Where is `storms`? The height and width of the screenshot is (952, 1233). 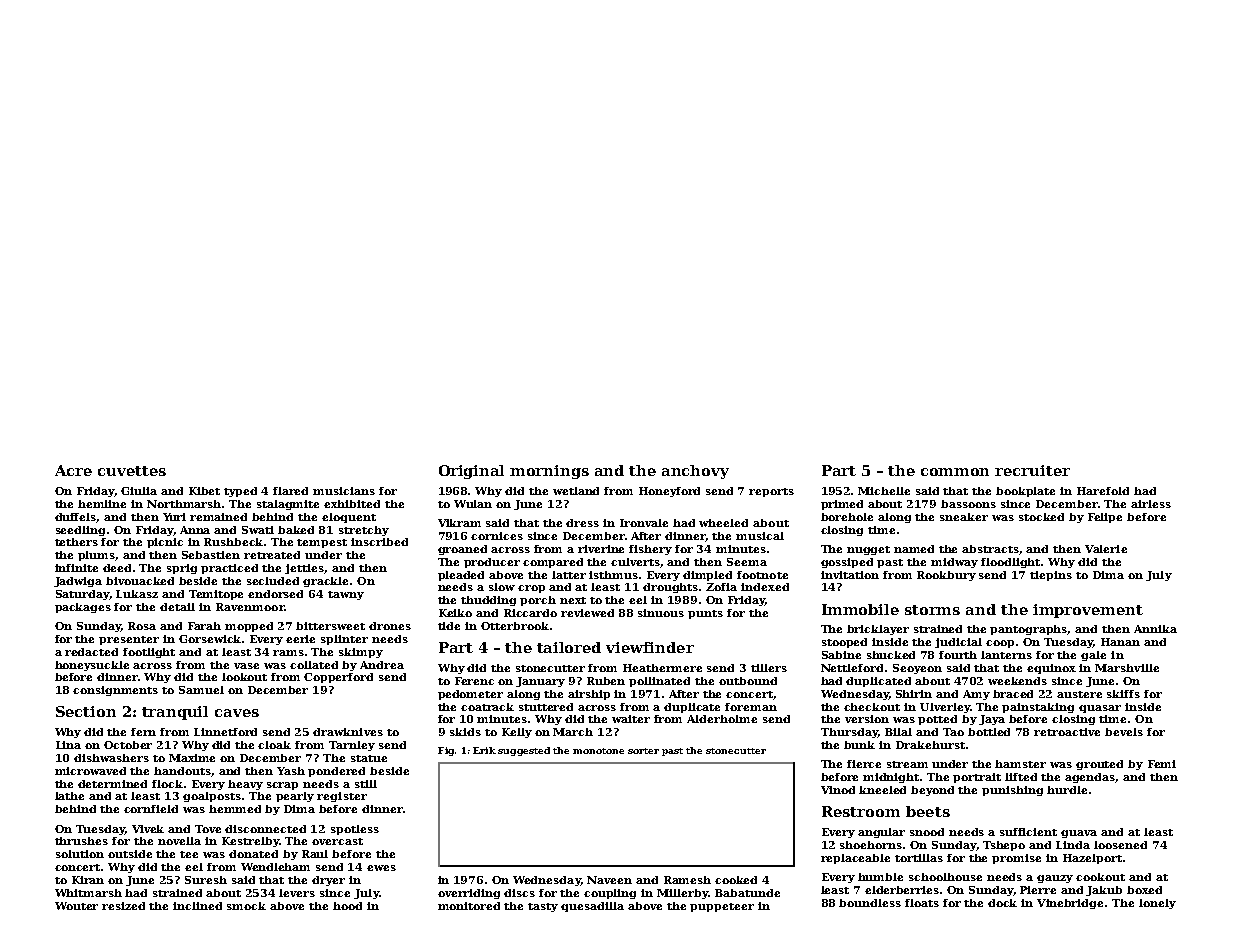 storms is located at coordinates (932, 610).
